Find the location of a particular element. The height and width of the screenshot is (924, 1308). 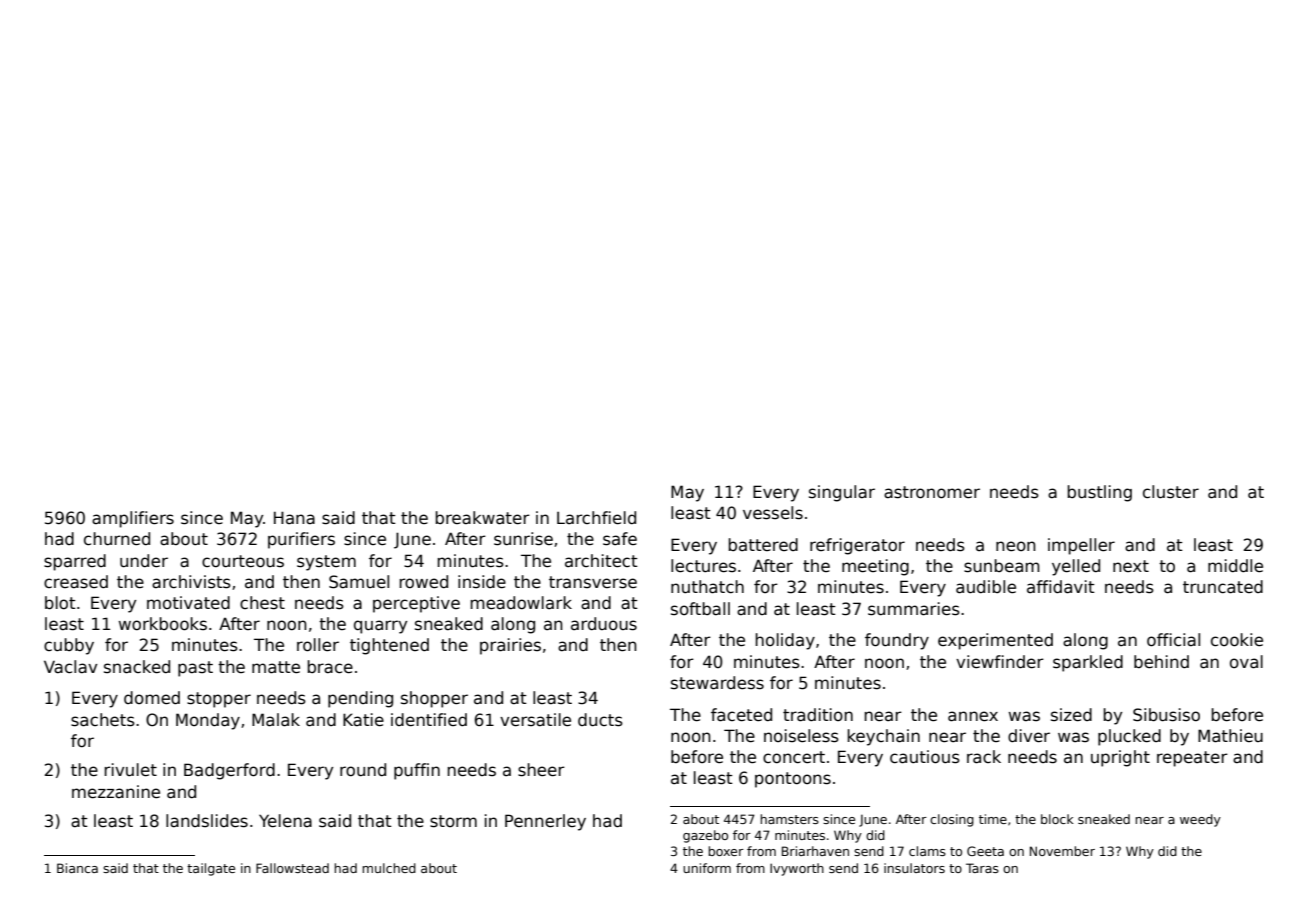

cluster is located at coordinates (1171, 492).
